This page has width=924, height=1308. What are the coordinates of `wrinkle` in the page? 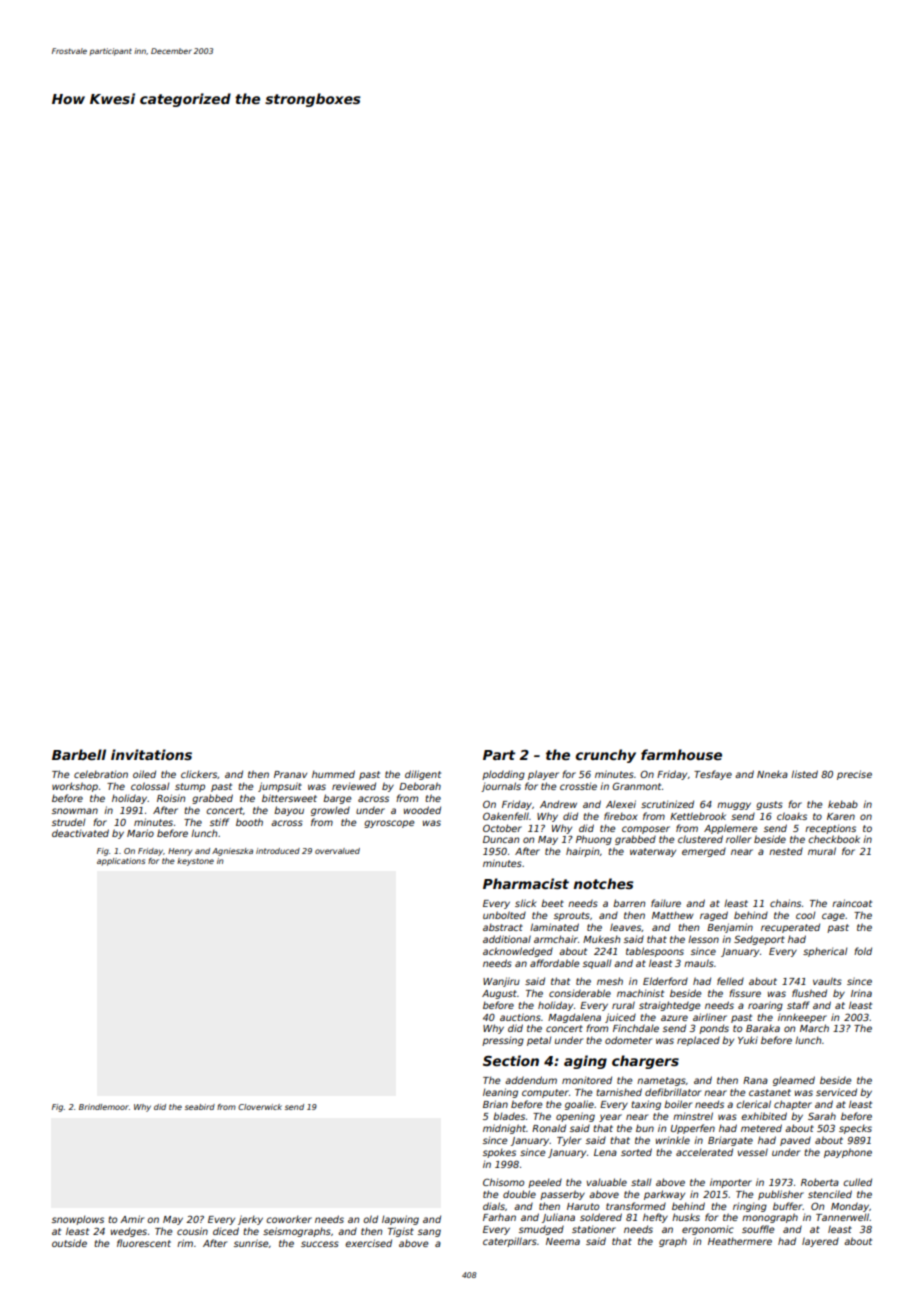 It's located at (673, 1140).
